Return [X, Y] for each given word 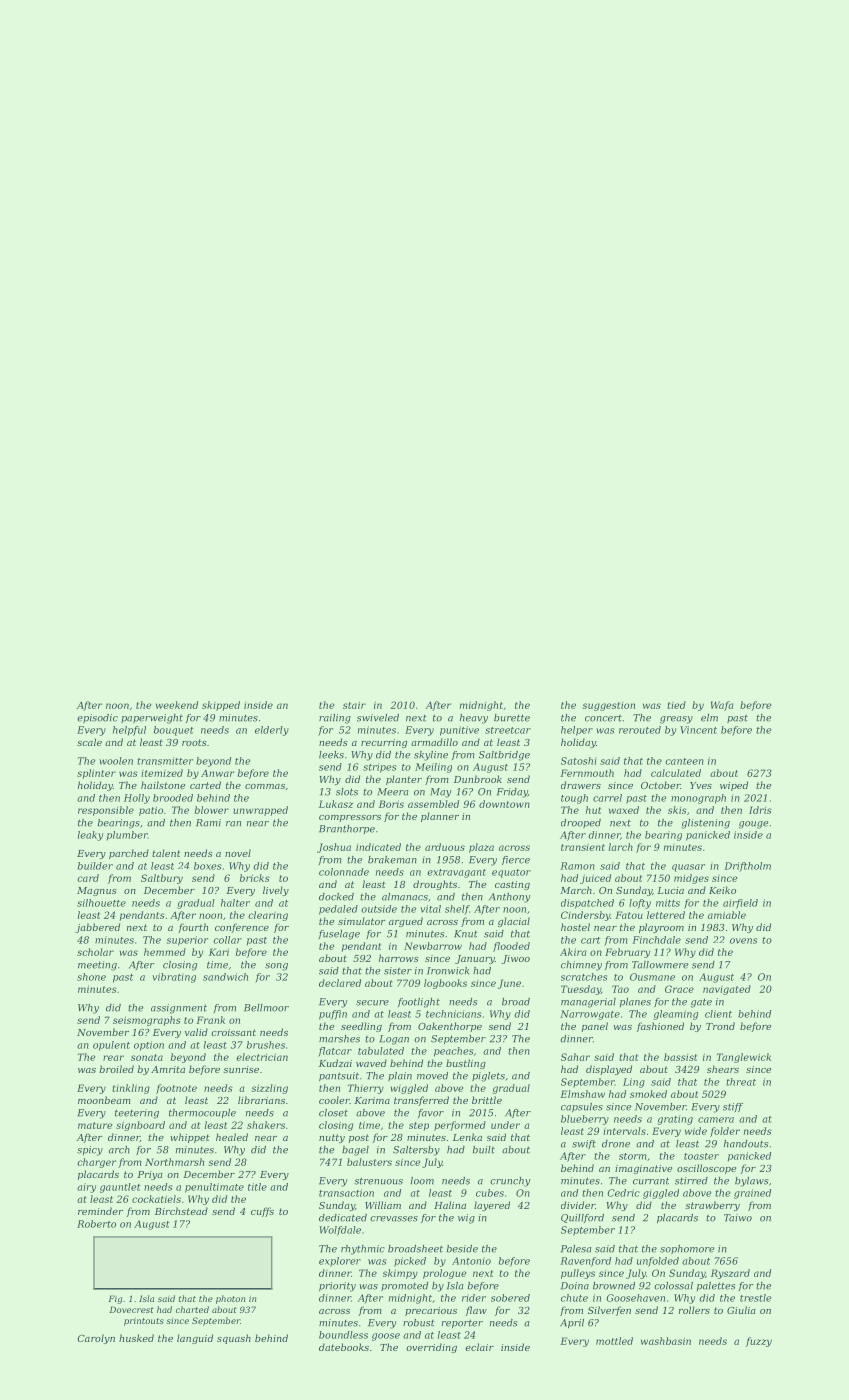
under [505, 1125]
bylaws [751, 1182]
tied [676, 705]
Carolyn [96, 1339]
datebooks [344, 1347]
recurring [384, 743]
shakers [266, 1125]
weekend [177, 705]
